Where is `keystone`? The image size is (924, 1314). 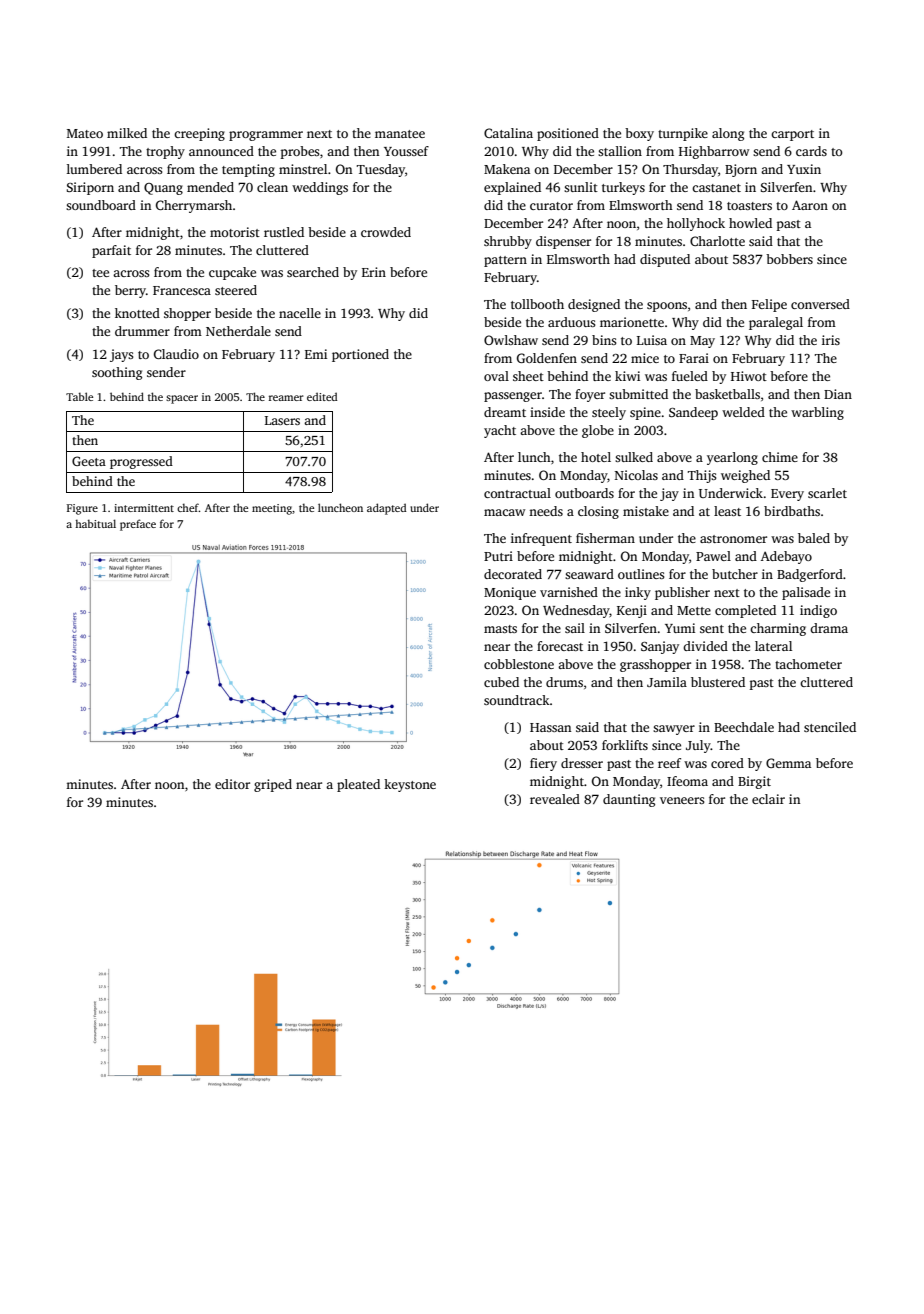
keystone is located at coordinates (410, 785).
